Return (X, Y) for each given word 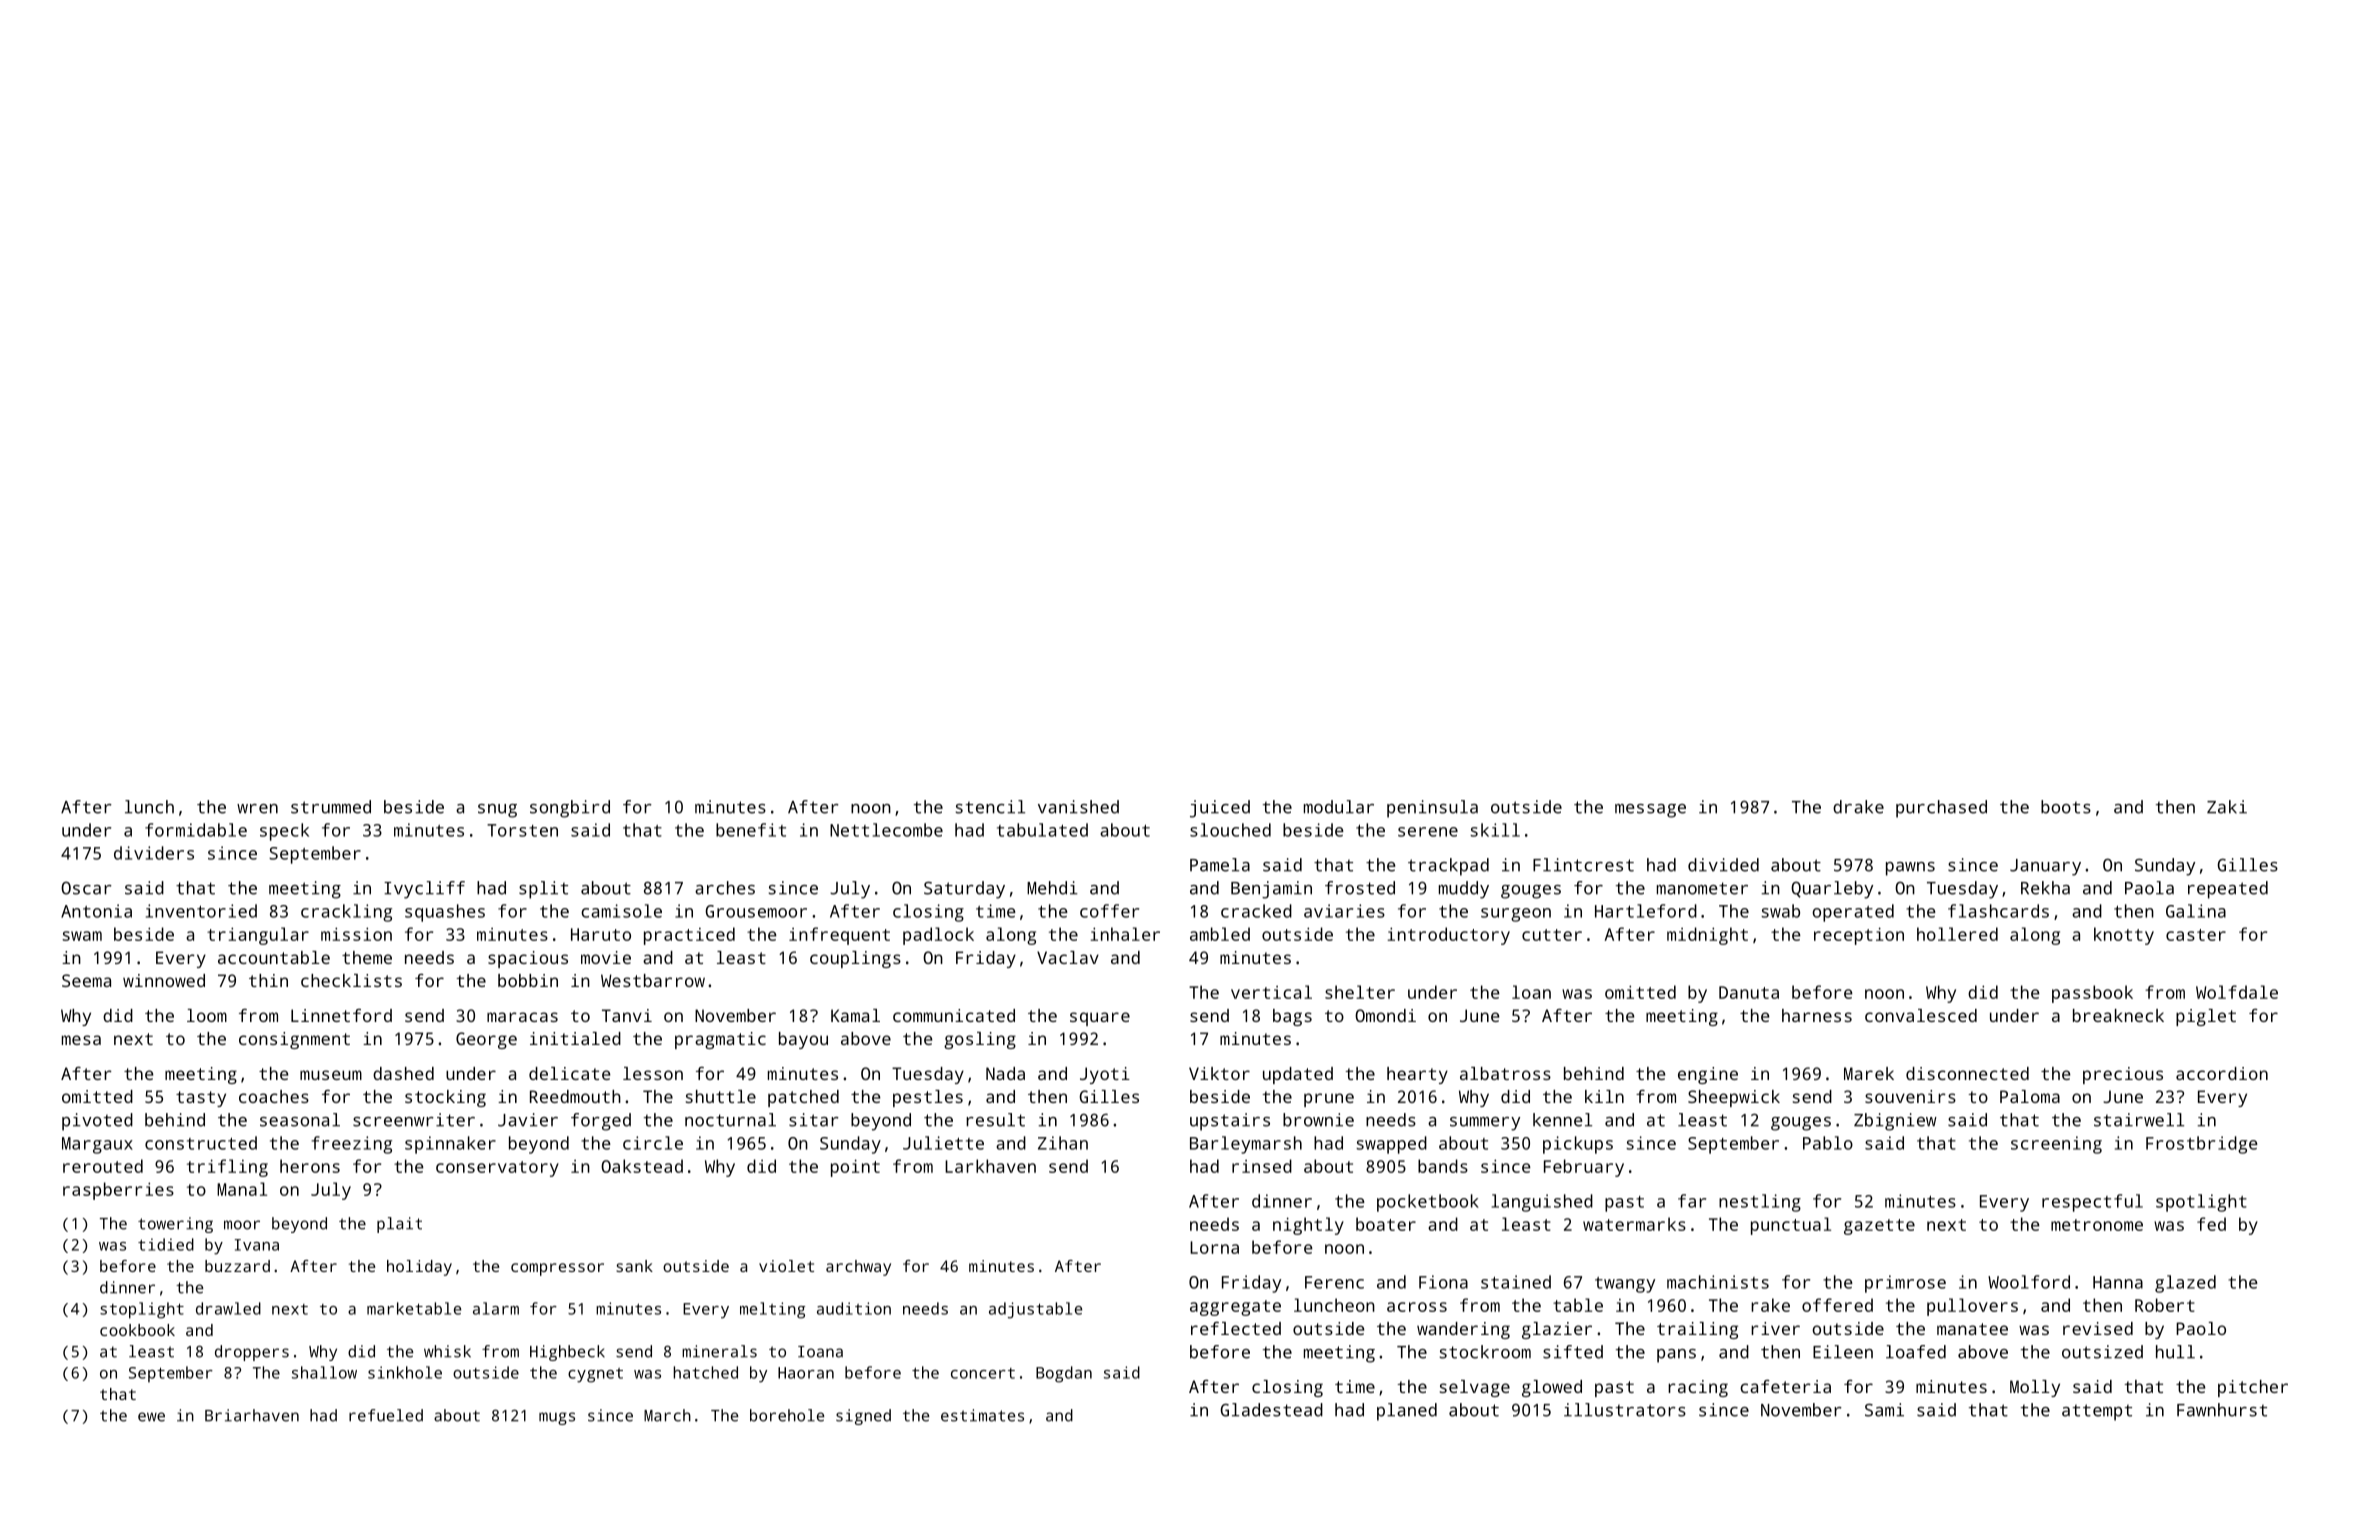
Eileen (1843, 1352)
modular (1339, 807)
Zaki (2227, 807)
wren (257, 809)
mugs (557, 1418)
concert (983, 1373)
